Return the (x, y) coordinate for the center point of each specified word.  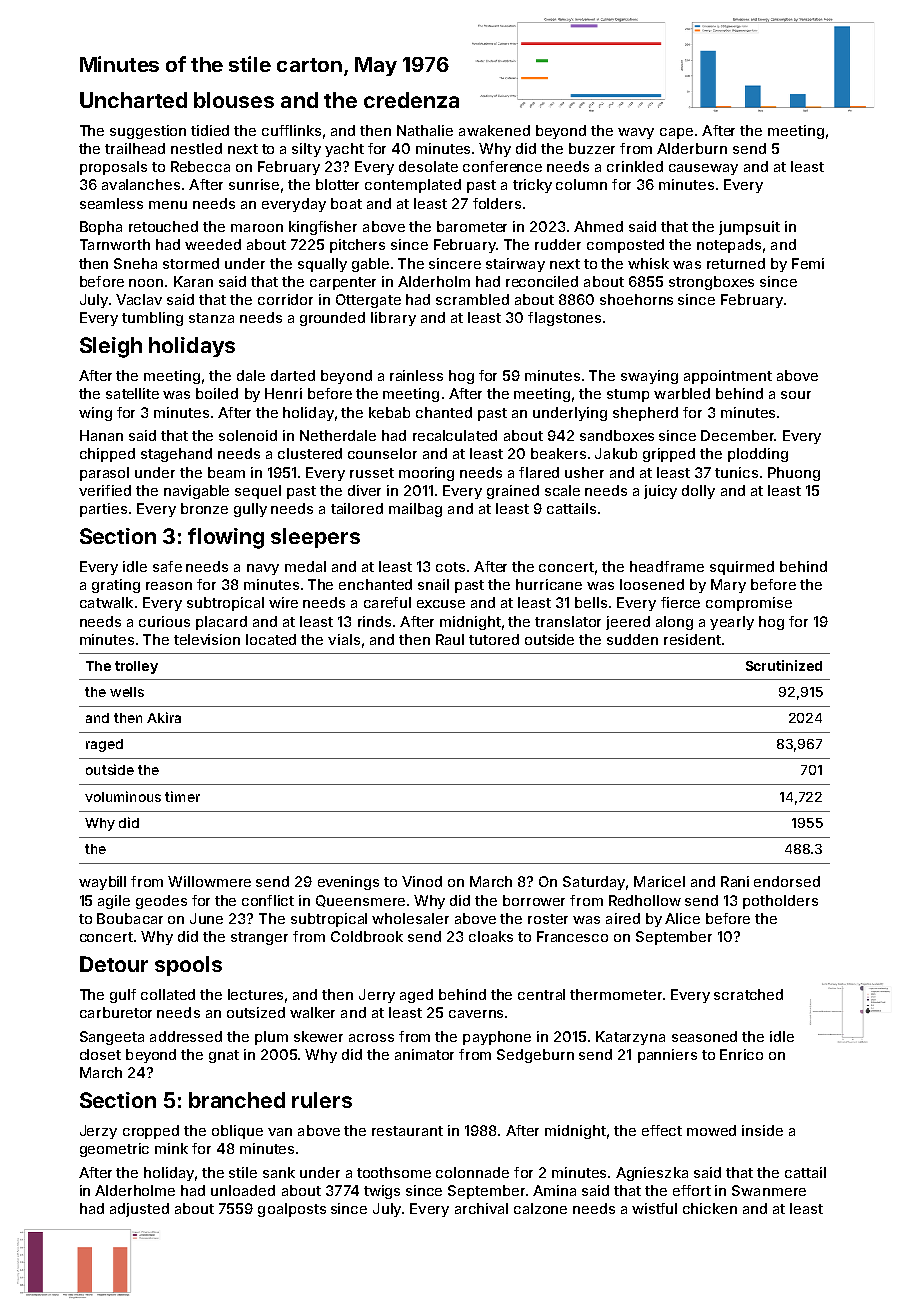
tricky (532, 186)
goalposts (292, 1210)
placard (221, 623)
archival (481, 1208)
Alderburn (692, 148)
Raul (450, 639)
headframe (667, 566)
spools (188, 966)
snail (433, 584)
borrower (534, 900)
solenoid (248, 435)
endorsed (787, 881)
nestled (196, 148)
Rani (735, 881)
